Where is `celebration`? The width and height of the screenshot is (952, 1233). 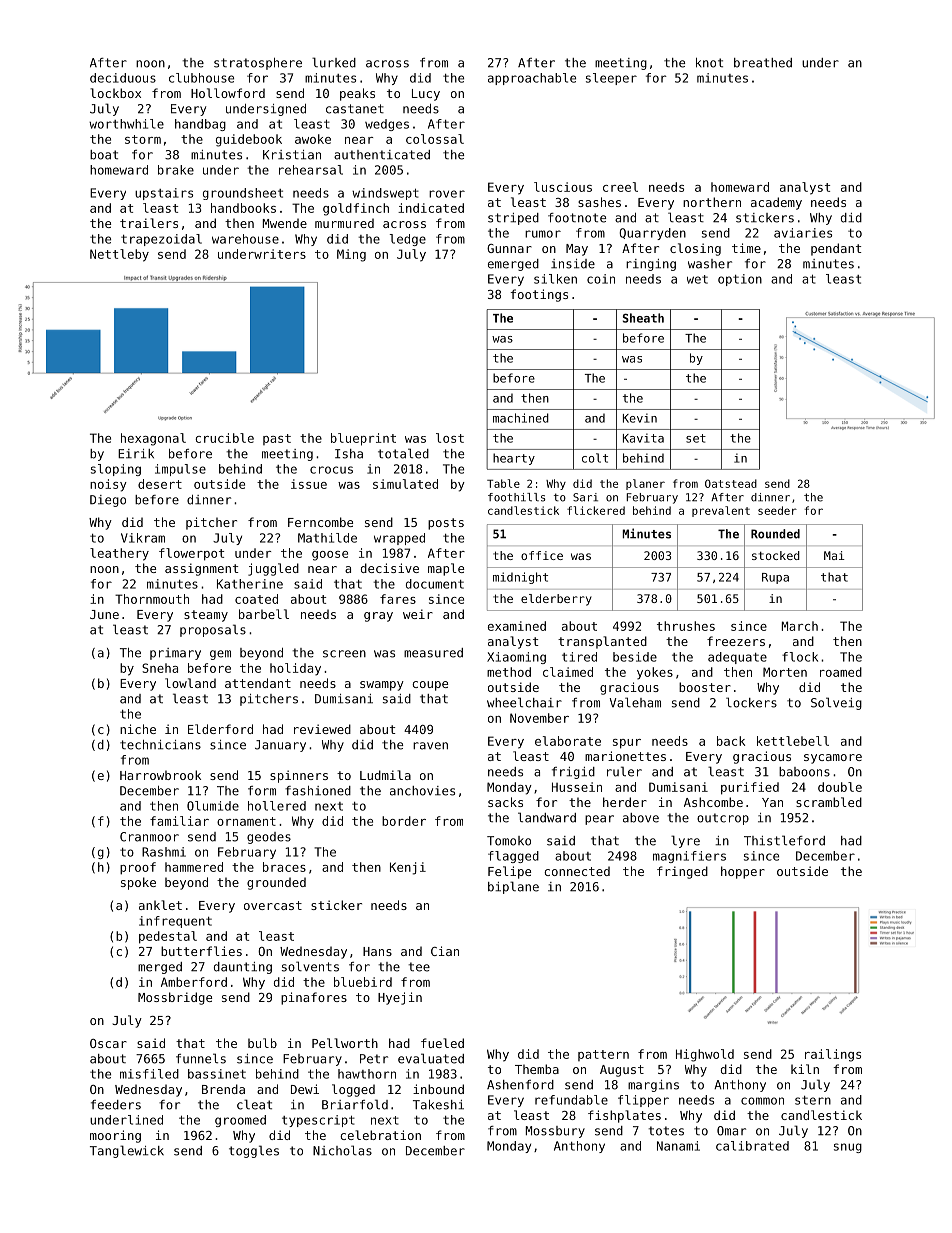 celebration is located at coordinates (380, 1135).
